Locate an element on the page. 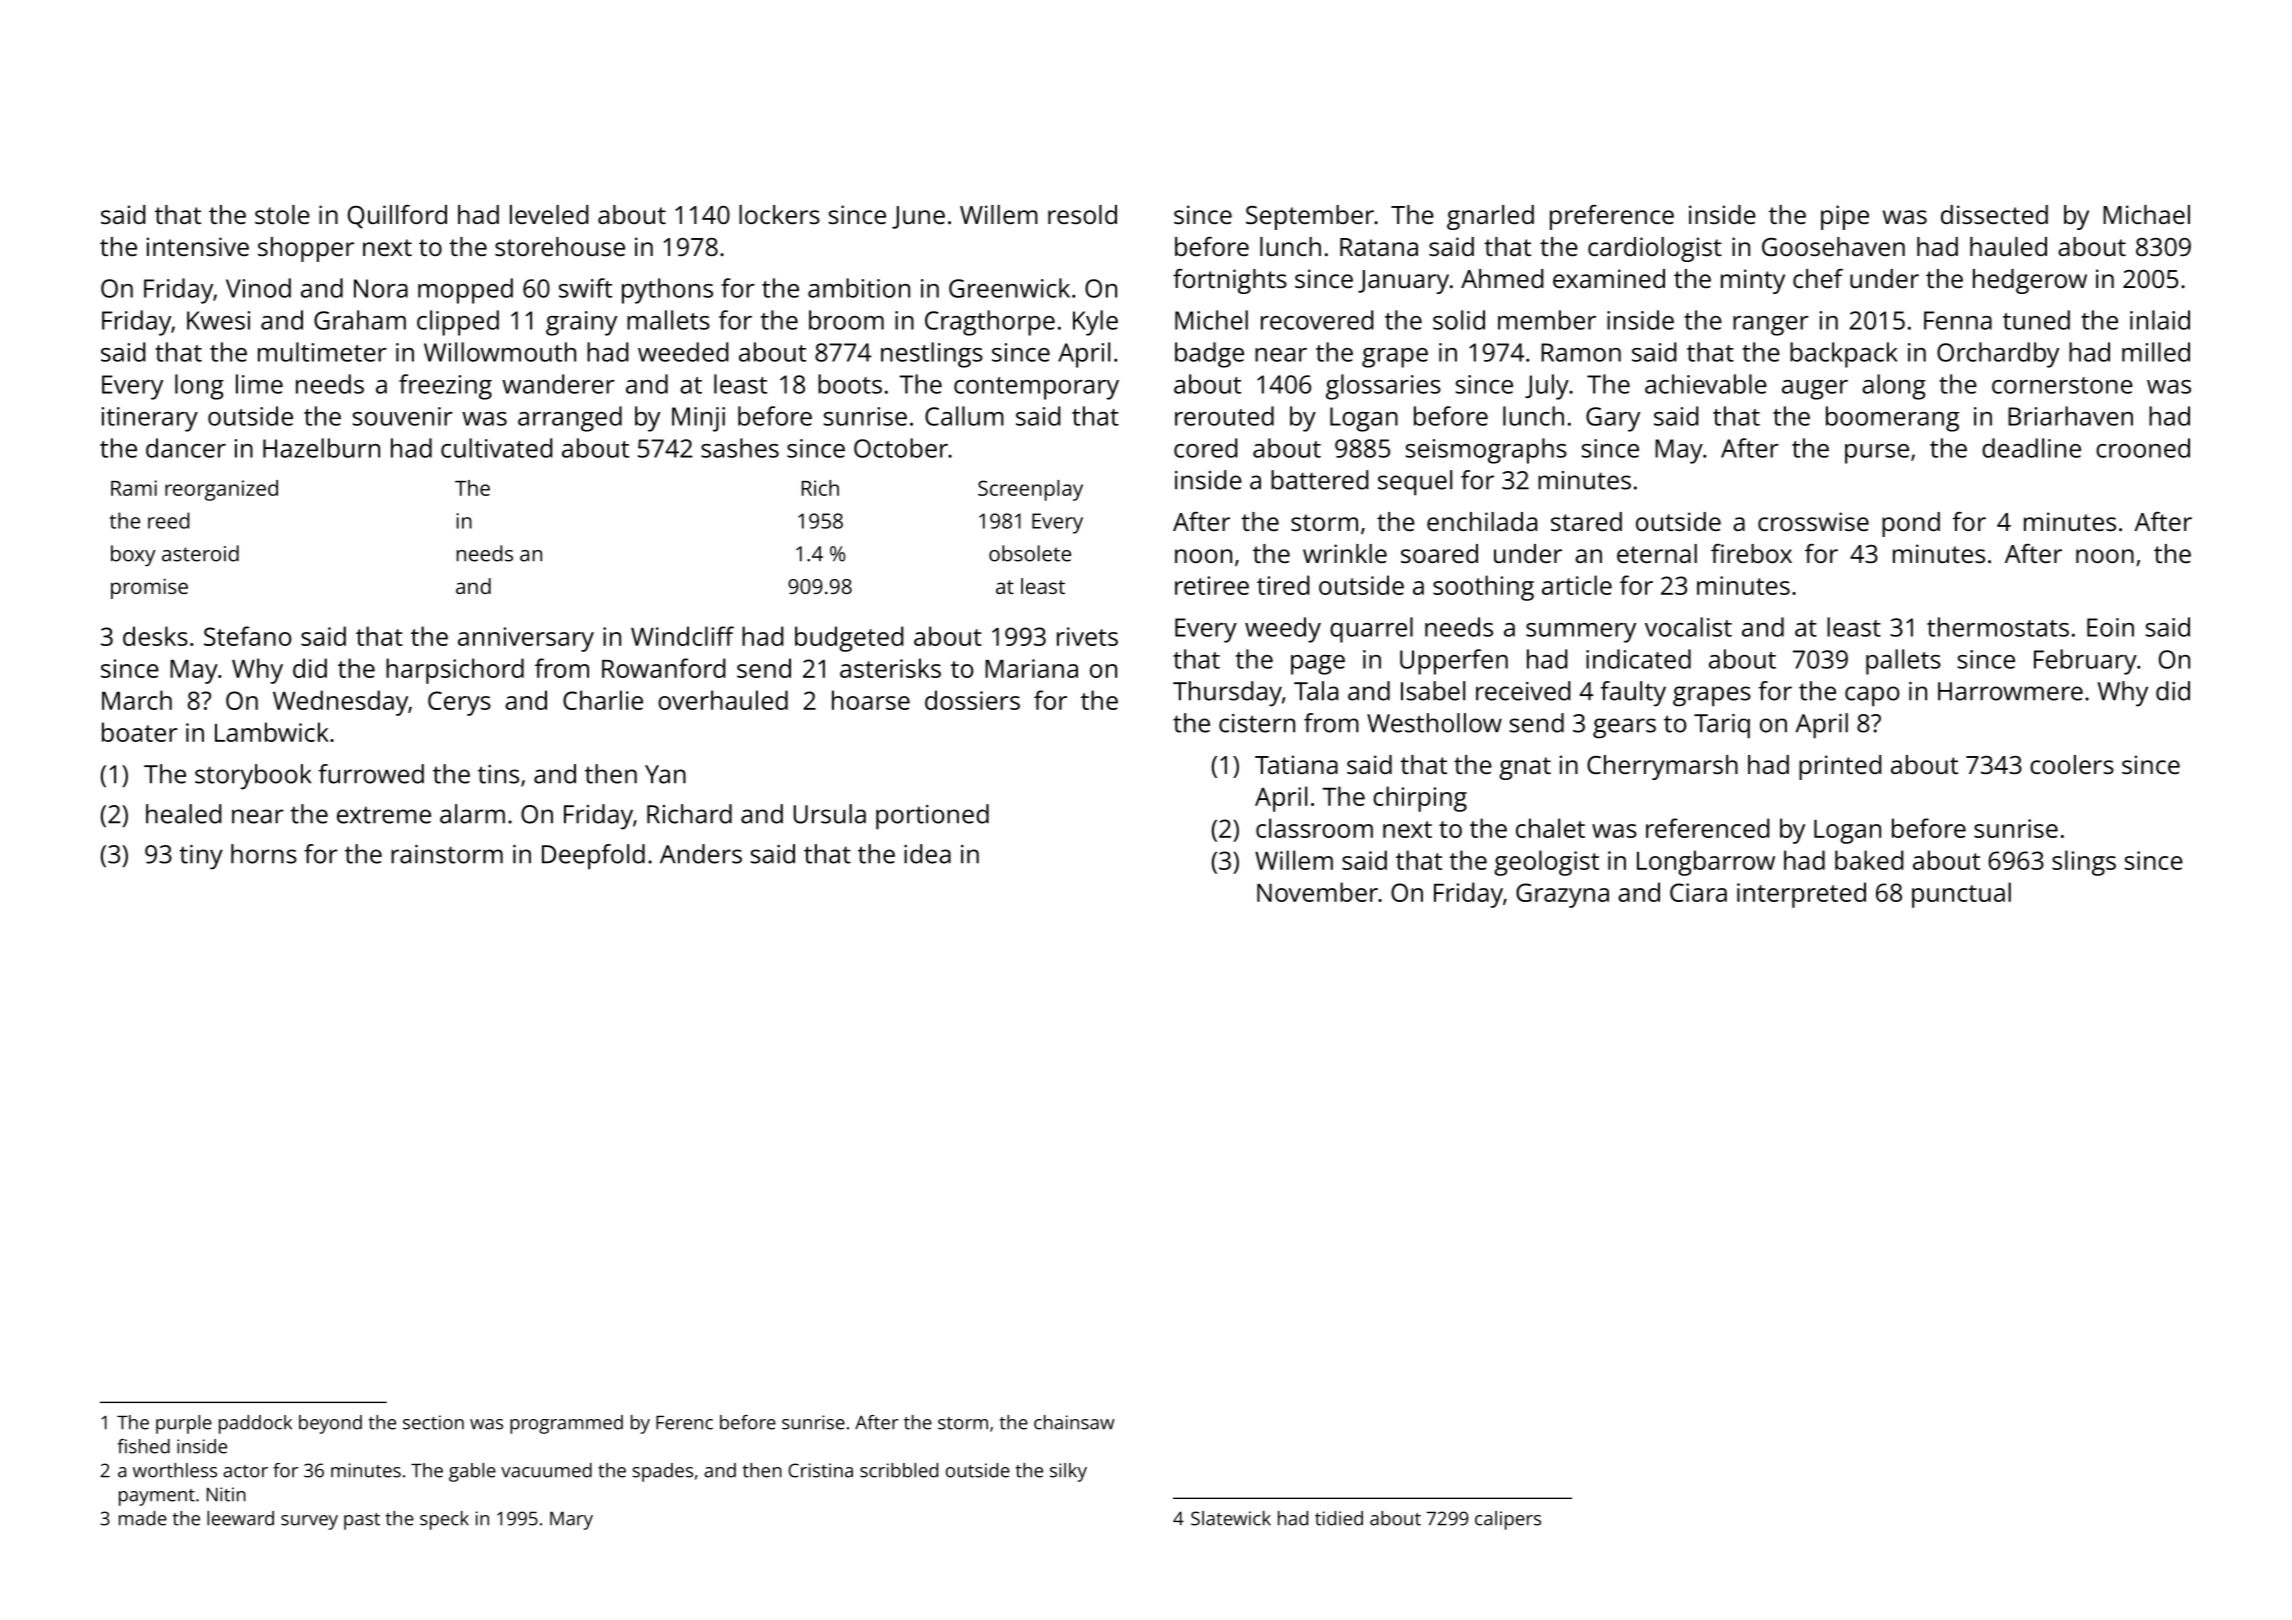  stole is located at coordinates (282, 214).
